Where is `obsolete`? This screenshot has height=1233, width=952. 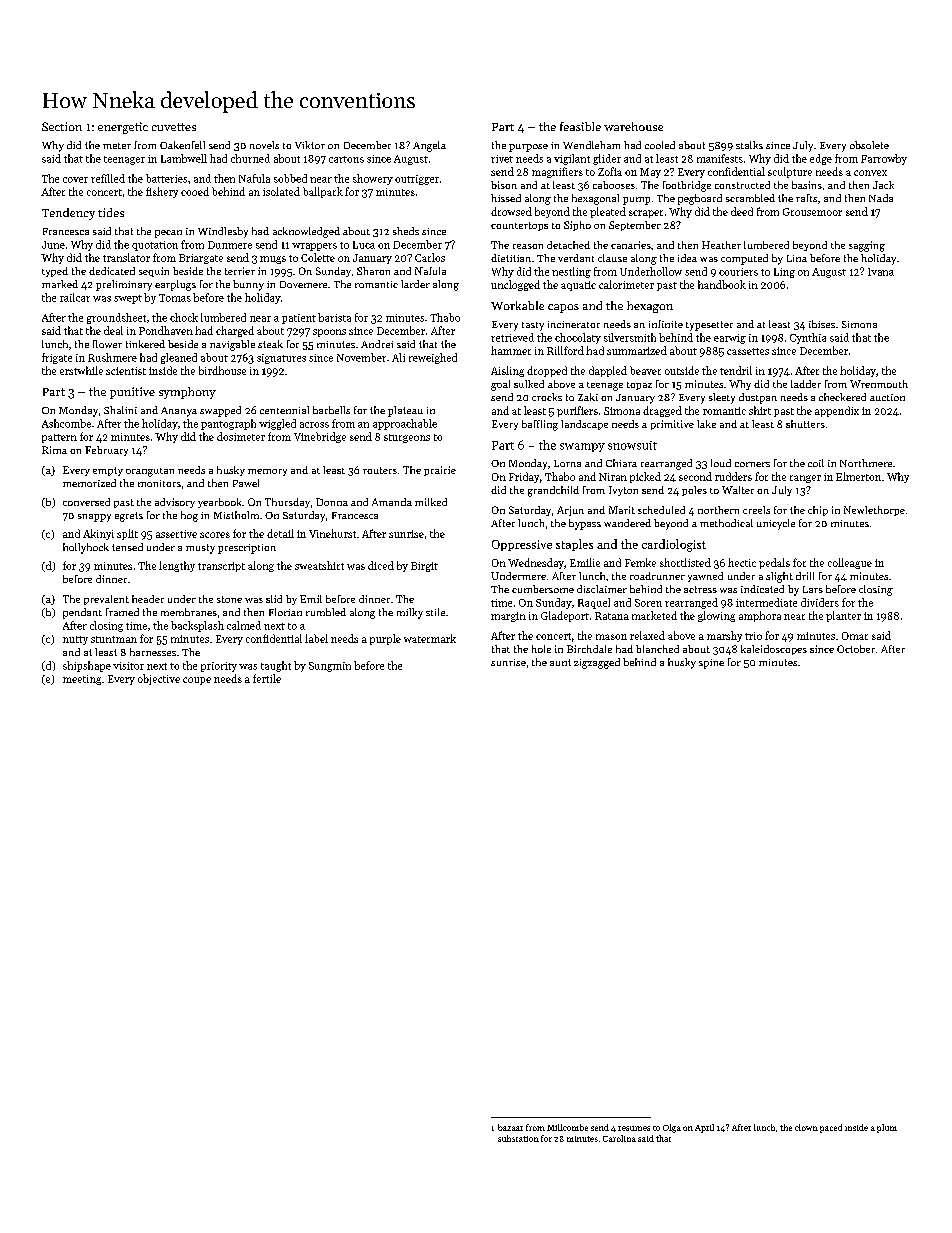 obsolete is located at coordinates (869, 145).
